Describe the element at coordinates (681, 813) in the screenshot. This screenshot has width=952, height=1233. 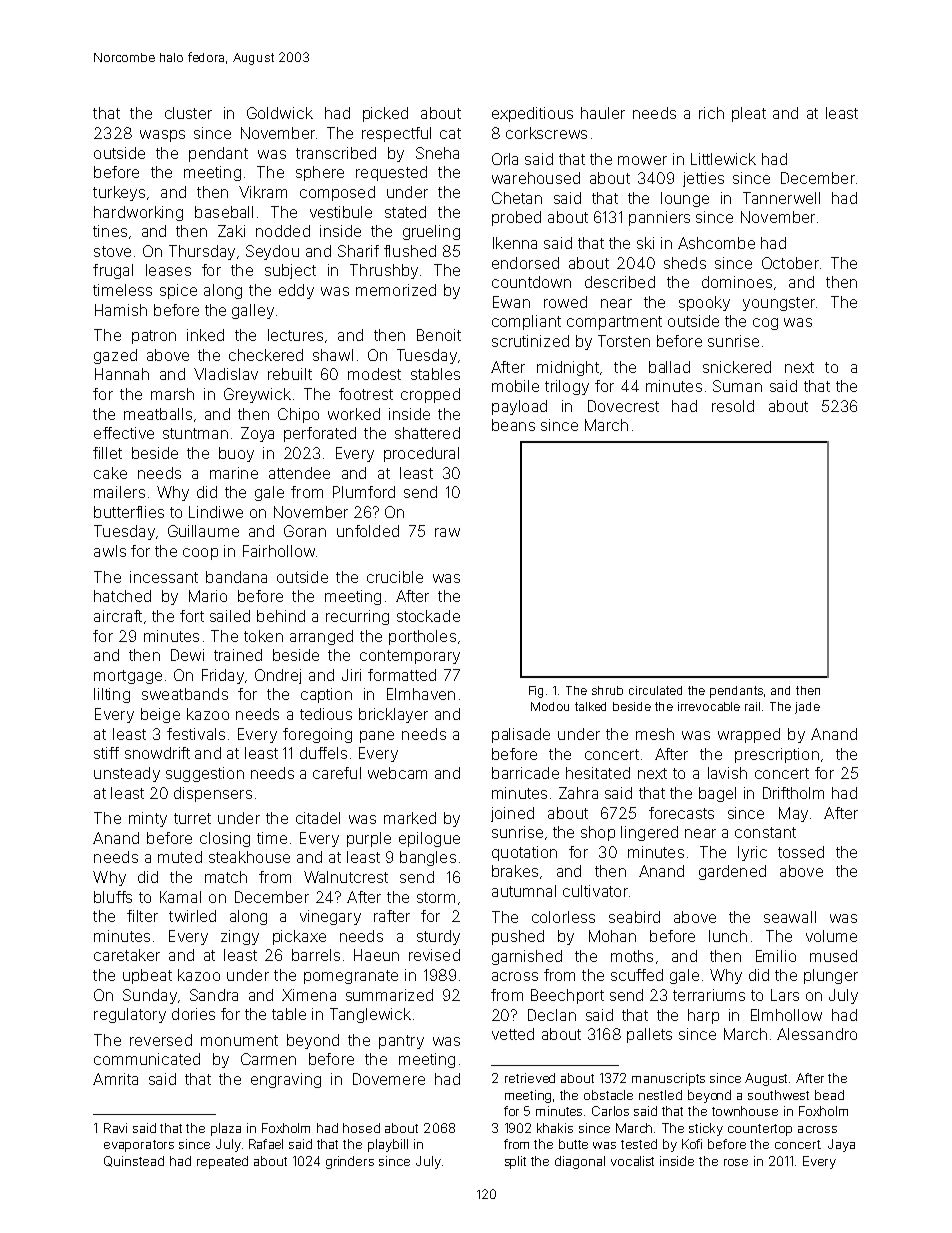
I see `forecasts` at that location.
